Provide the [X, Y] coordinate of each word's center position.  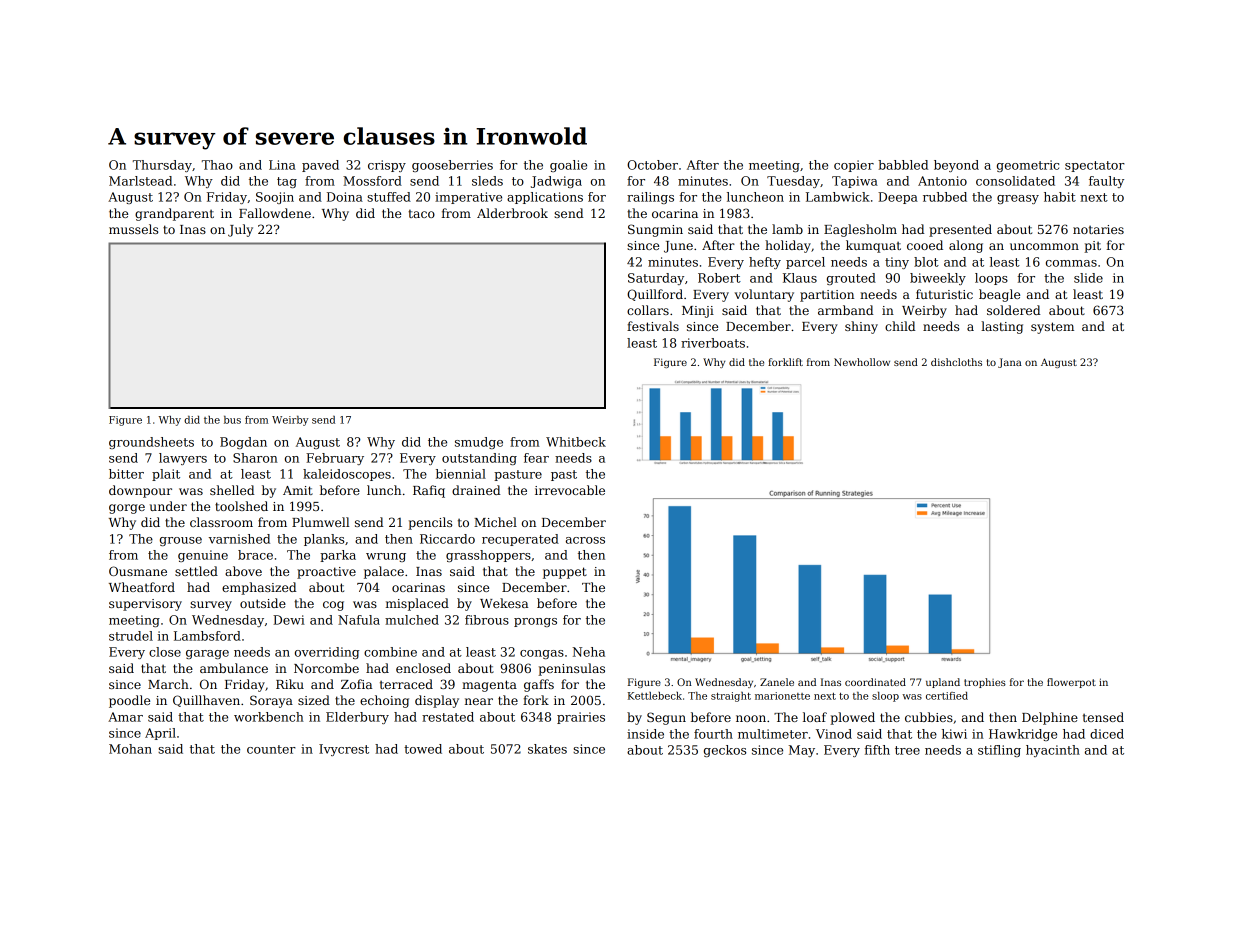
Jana [1010, 363]
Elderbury [357, 718]
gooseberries [452, 166]
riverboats [713, 343]
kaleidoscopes [347, 475]
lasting [1002, 327]
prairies [581, 718]
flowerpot [1071, 683]
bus [232, 420]
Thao [217, 165]
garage [207, 654]
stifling [999, 751]
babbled [903, 165]
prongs [535, 622]
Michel [495, 522]
